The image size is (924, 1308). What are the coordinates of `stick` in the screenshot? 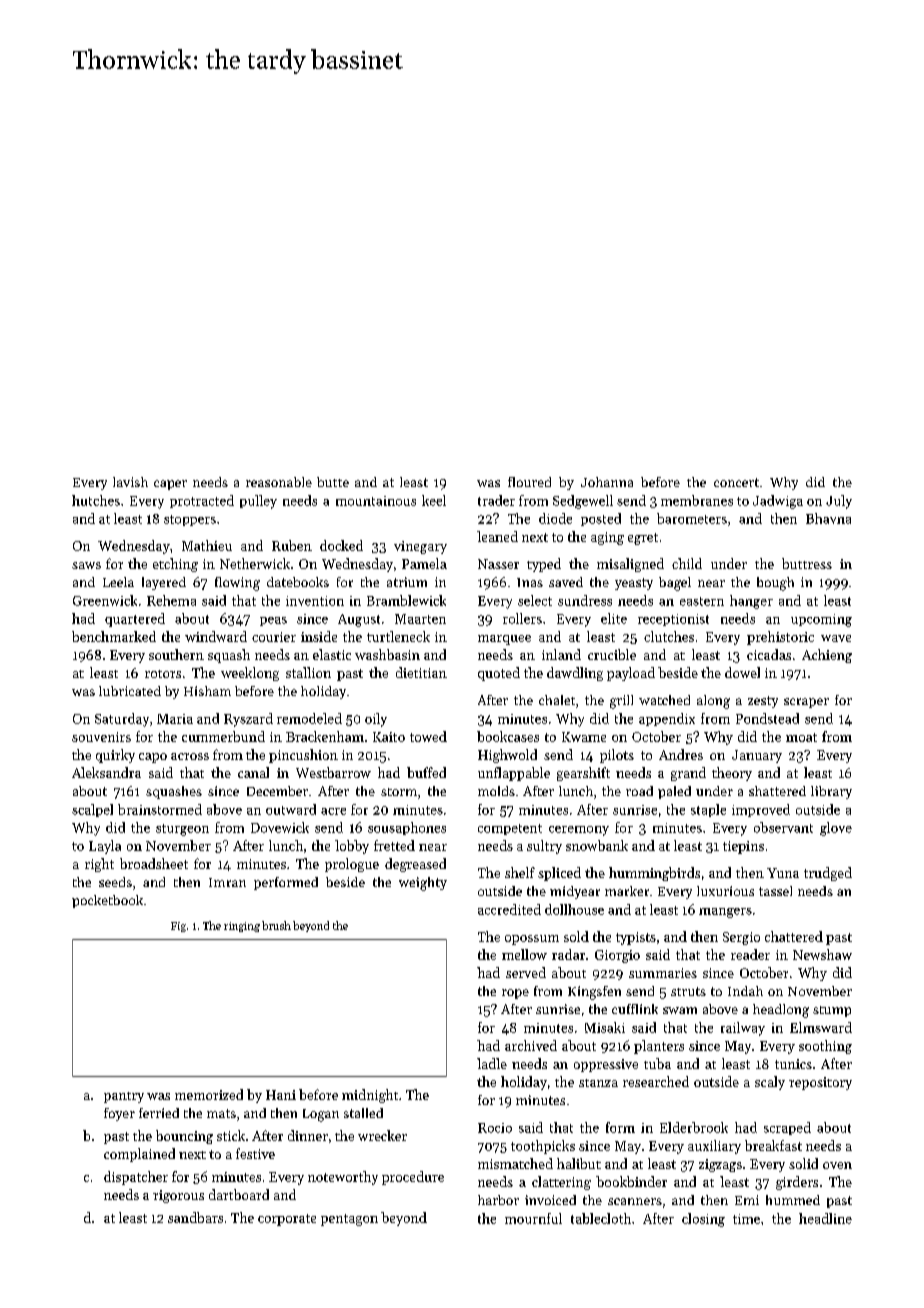 It's located at (231, 1135).
